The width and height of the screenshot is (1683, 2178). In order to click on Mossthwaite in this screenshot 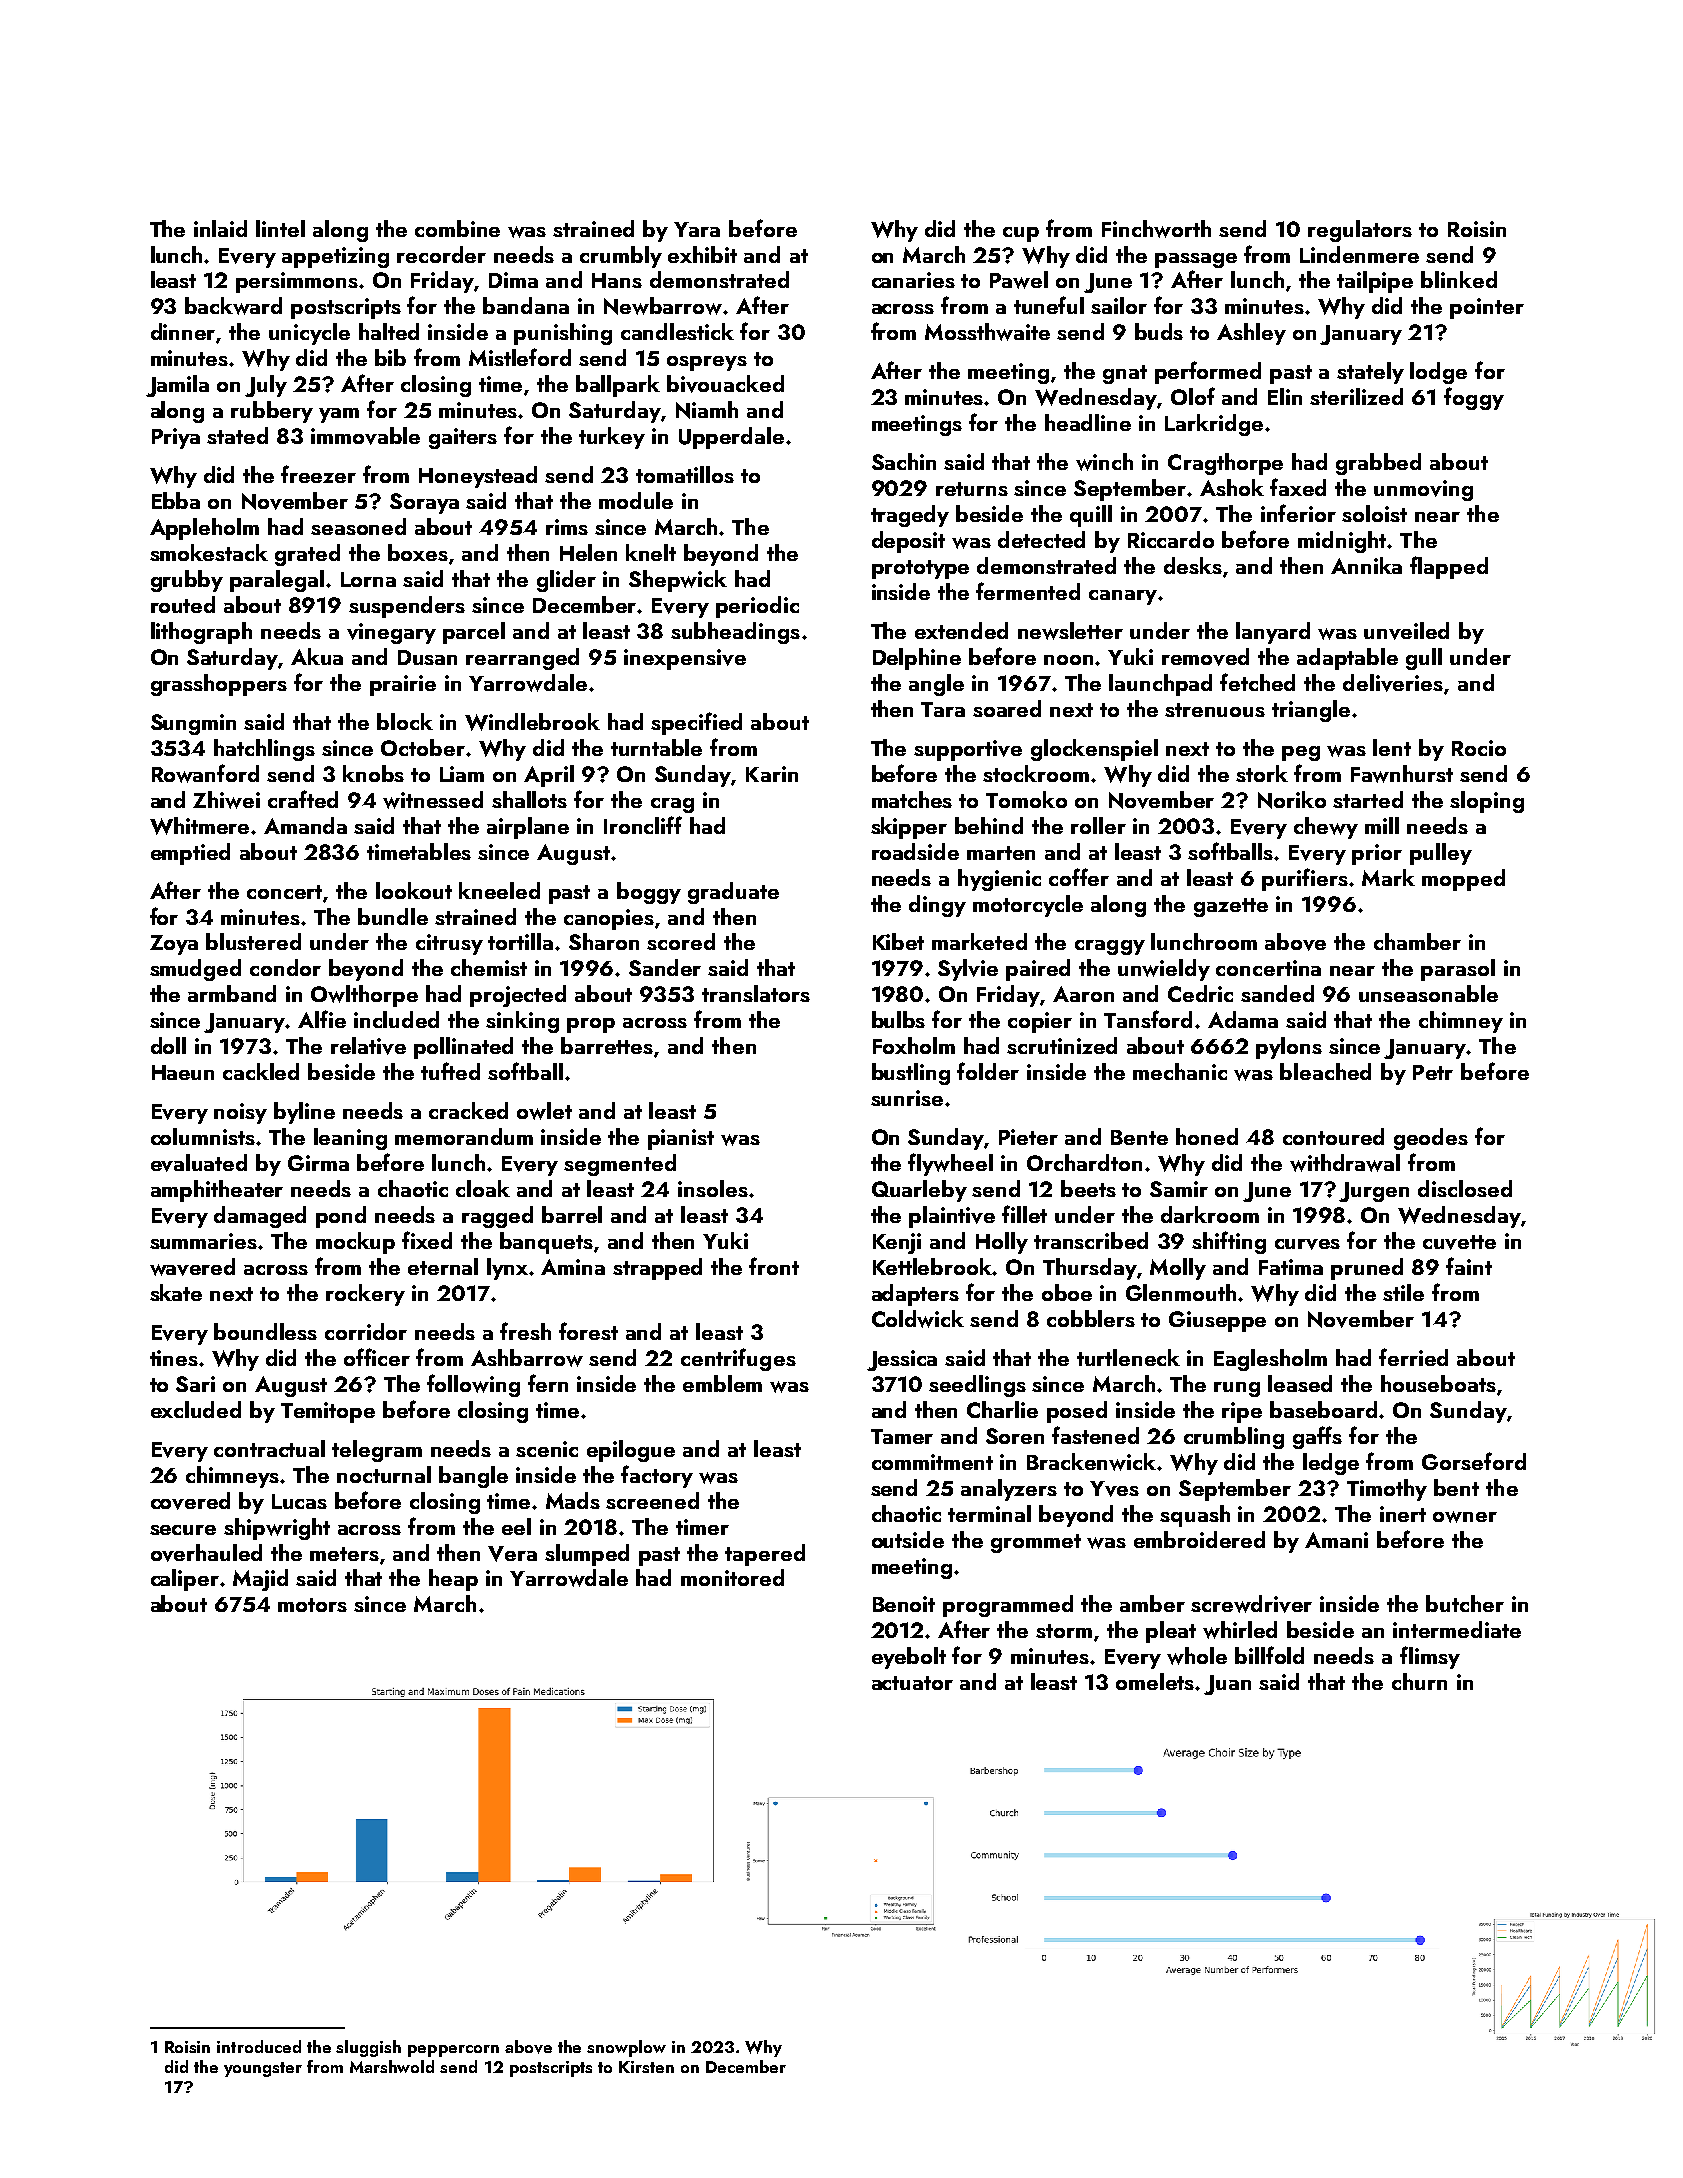, I will do `click(987, 332)`.
